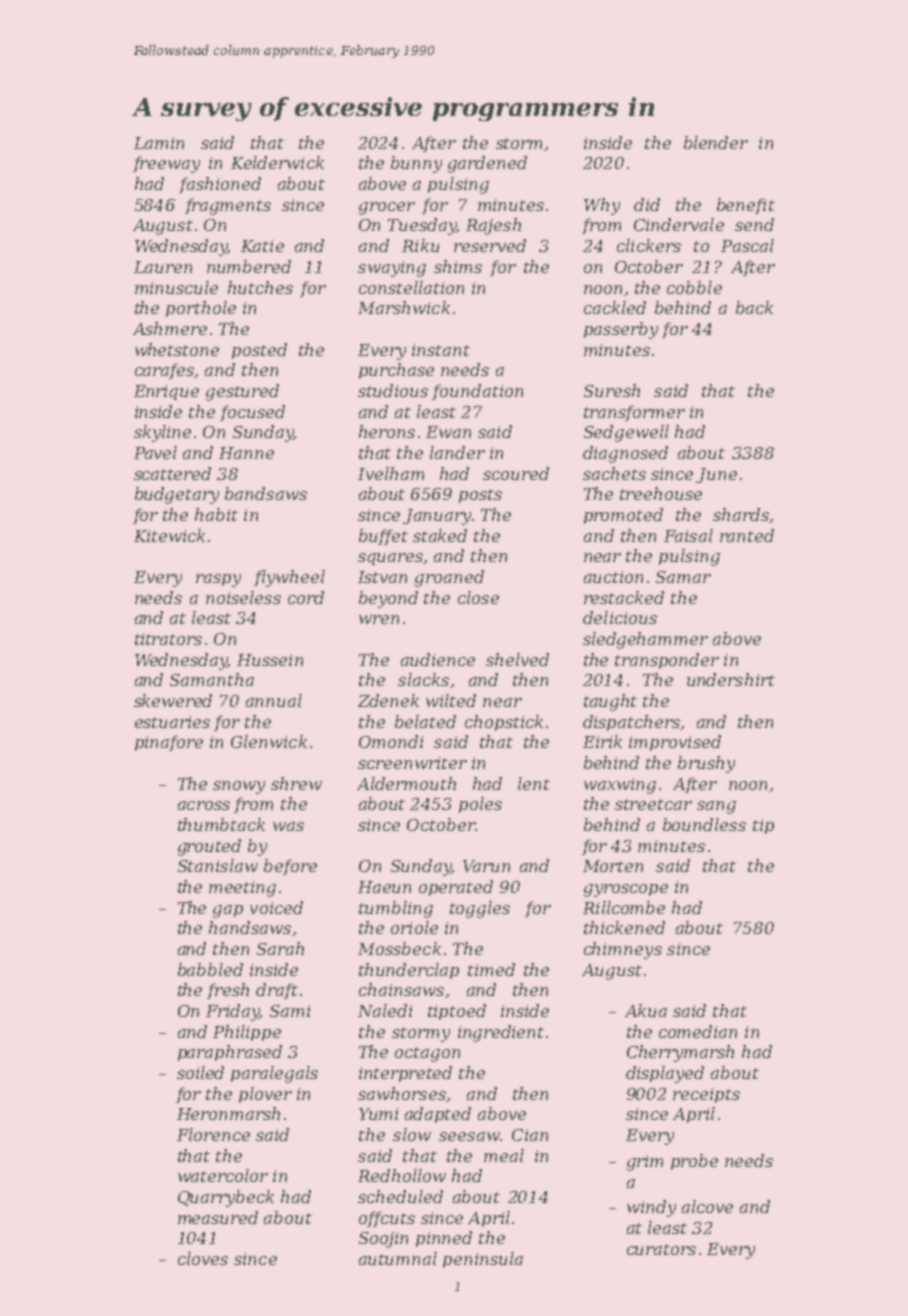  Describe the element at coordinates (747, 245) in the screenshot. I see `Pascal` at that location.
